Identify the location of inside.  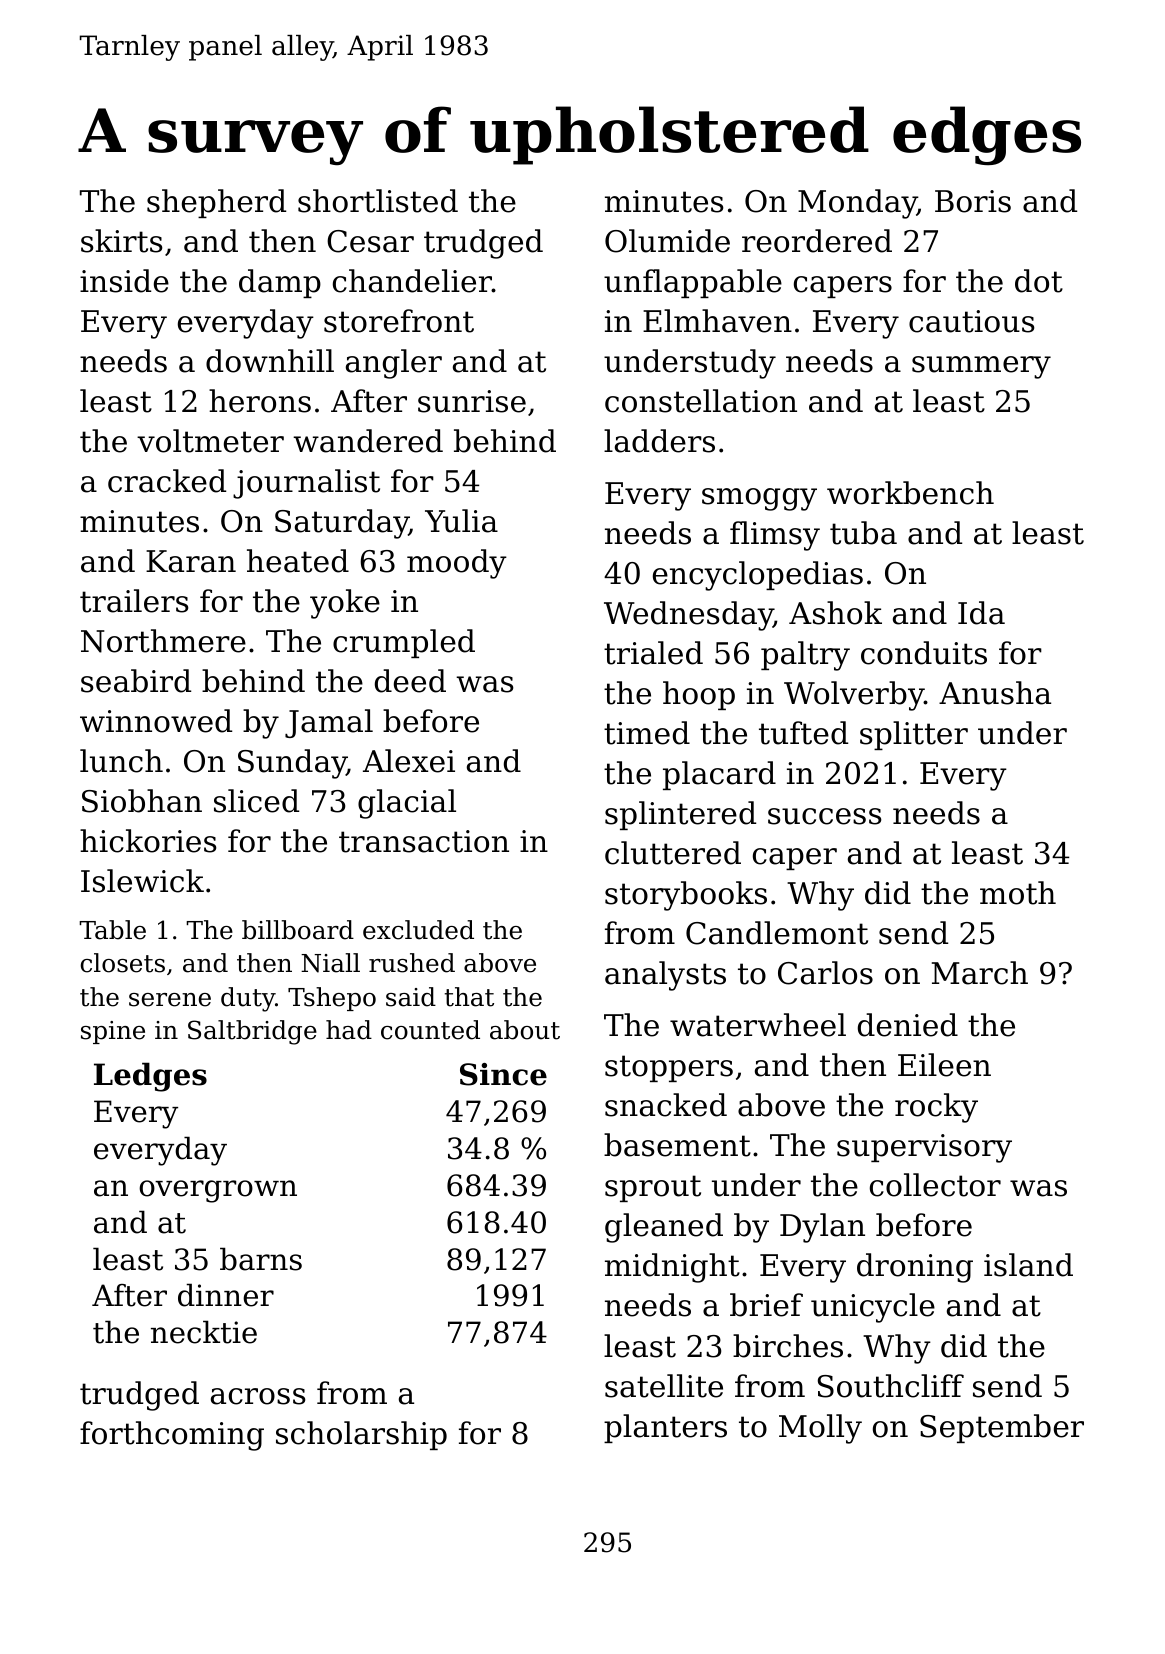
(124, 281).
